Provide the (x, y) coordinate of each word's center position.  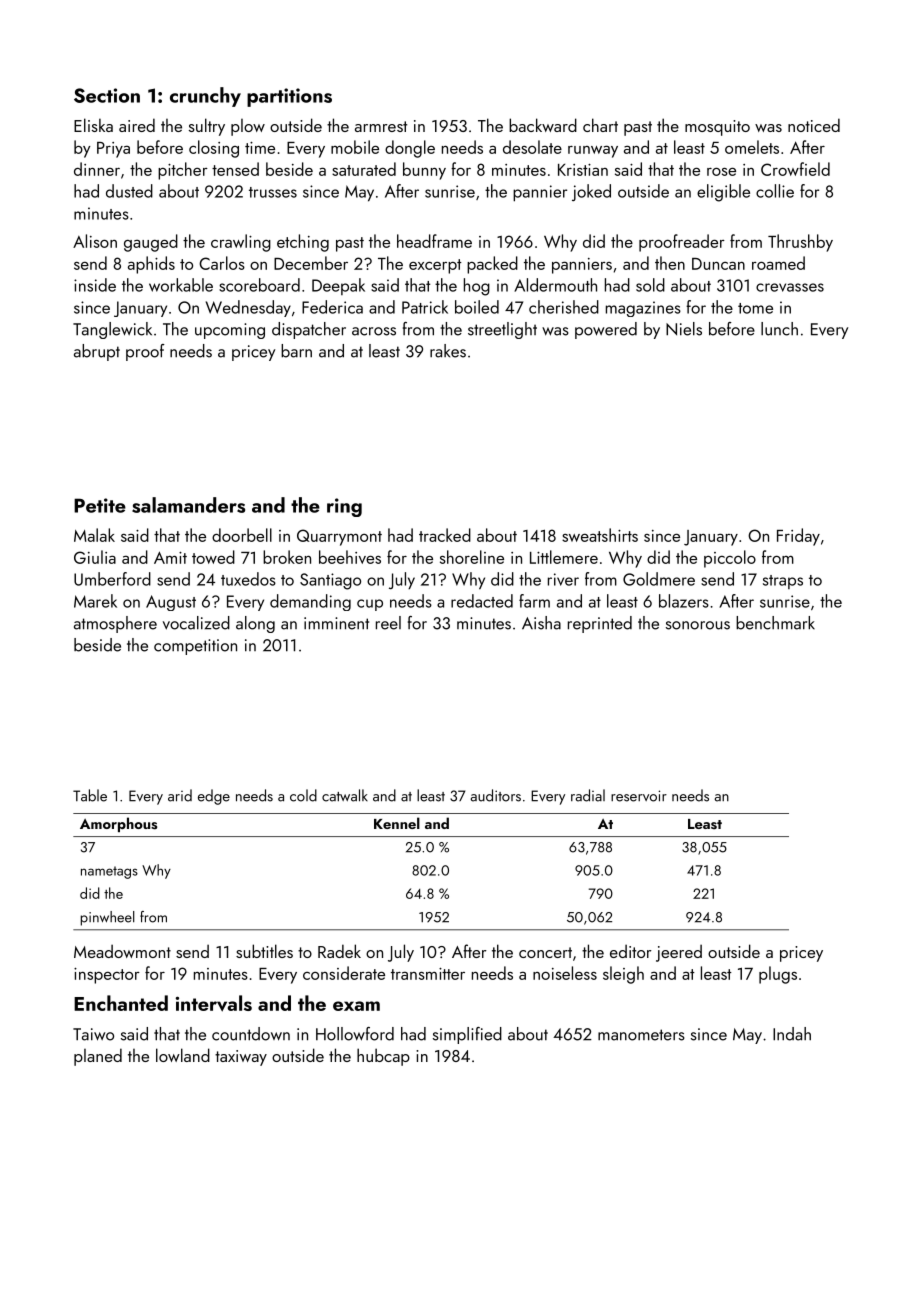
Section (107, 95)
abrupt (97, 352)
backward (543, 125)
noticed (814, 125)
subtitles (264, 951)
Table (90, 795)
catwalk (345, 795)
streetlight (502, 330)
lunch (779, 329)
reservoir (639, 796)
